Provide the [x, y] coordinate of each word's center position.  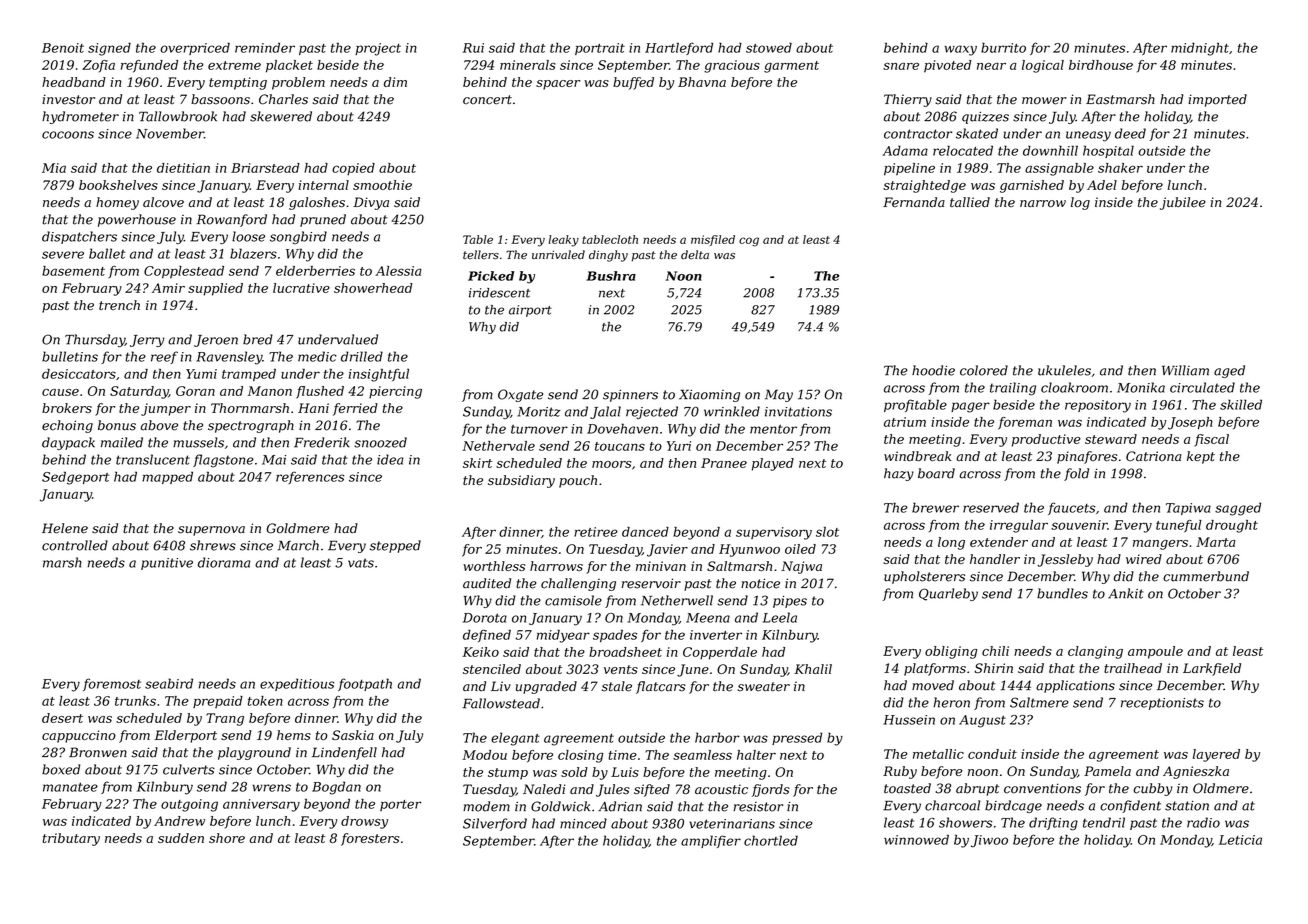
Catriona [1153, 456]
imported [1217, 100]
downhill [1050, 150]
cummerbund [1206, 576]
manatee [70, 787]
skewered [281, 116]
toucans [620, 446]
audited [487, 583]
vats [361, 563]
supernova [211, 531]
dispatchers [79, 237]
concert [487, 100]
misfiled [713, 240]
